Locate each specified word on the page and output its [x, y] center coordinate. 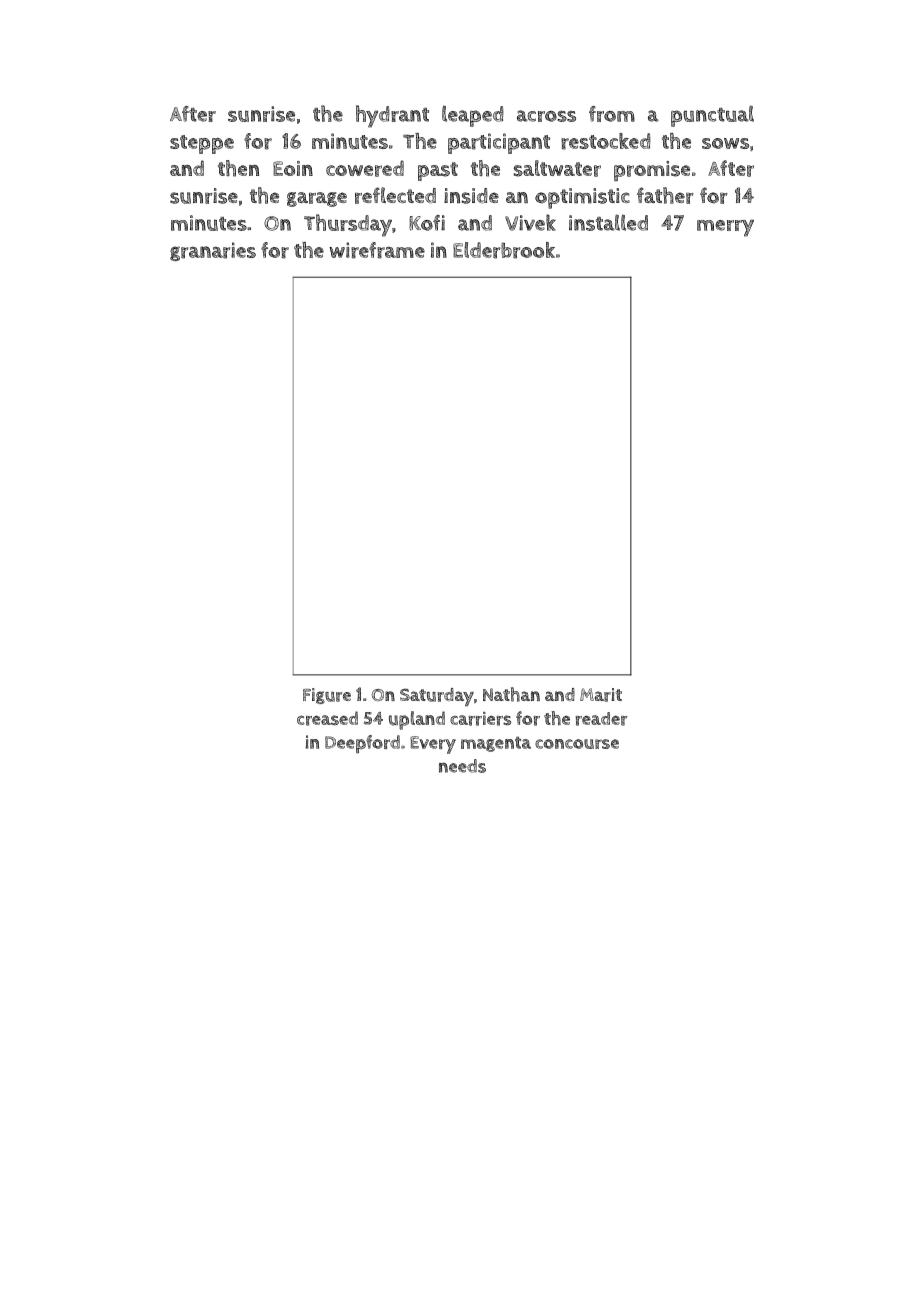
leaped [473, 116]
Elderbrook [504, 250]
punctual [712, 116]
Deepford [362, 744]
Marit [601, 695]
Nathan [511, 694]
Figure [327, 696]
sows [725, 143]
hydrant [392, 116]
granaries [213, 251]
